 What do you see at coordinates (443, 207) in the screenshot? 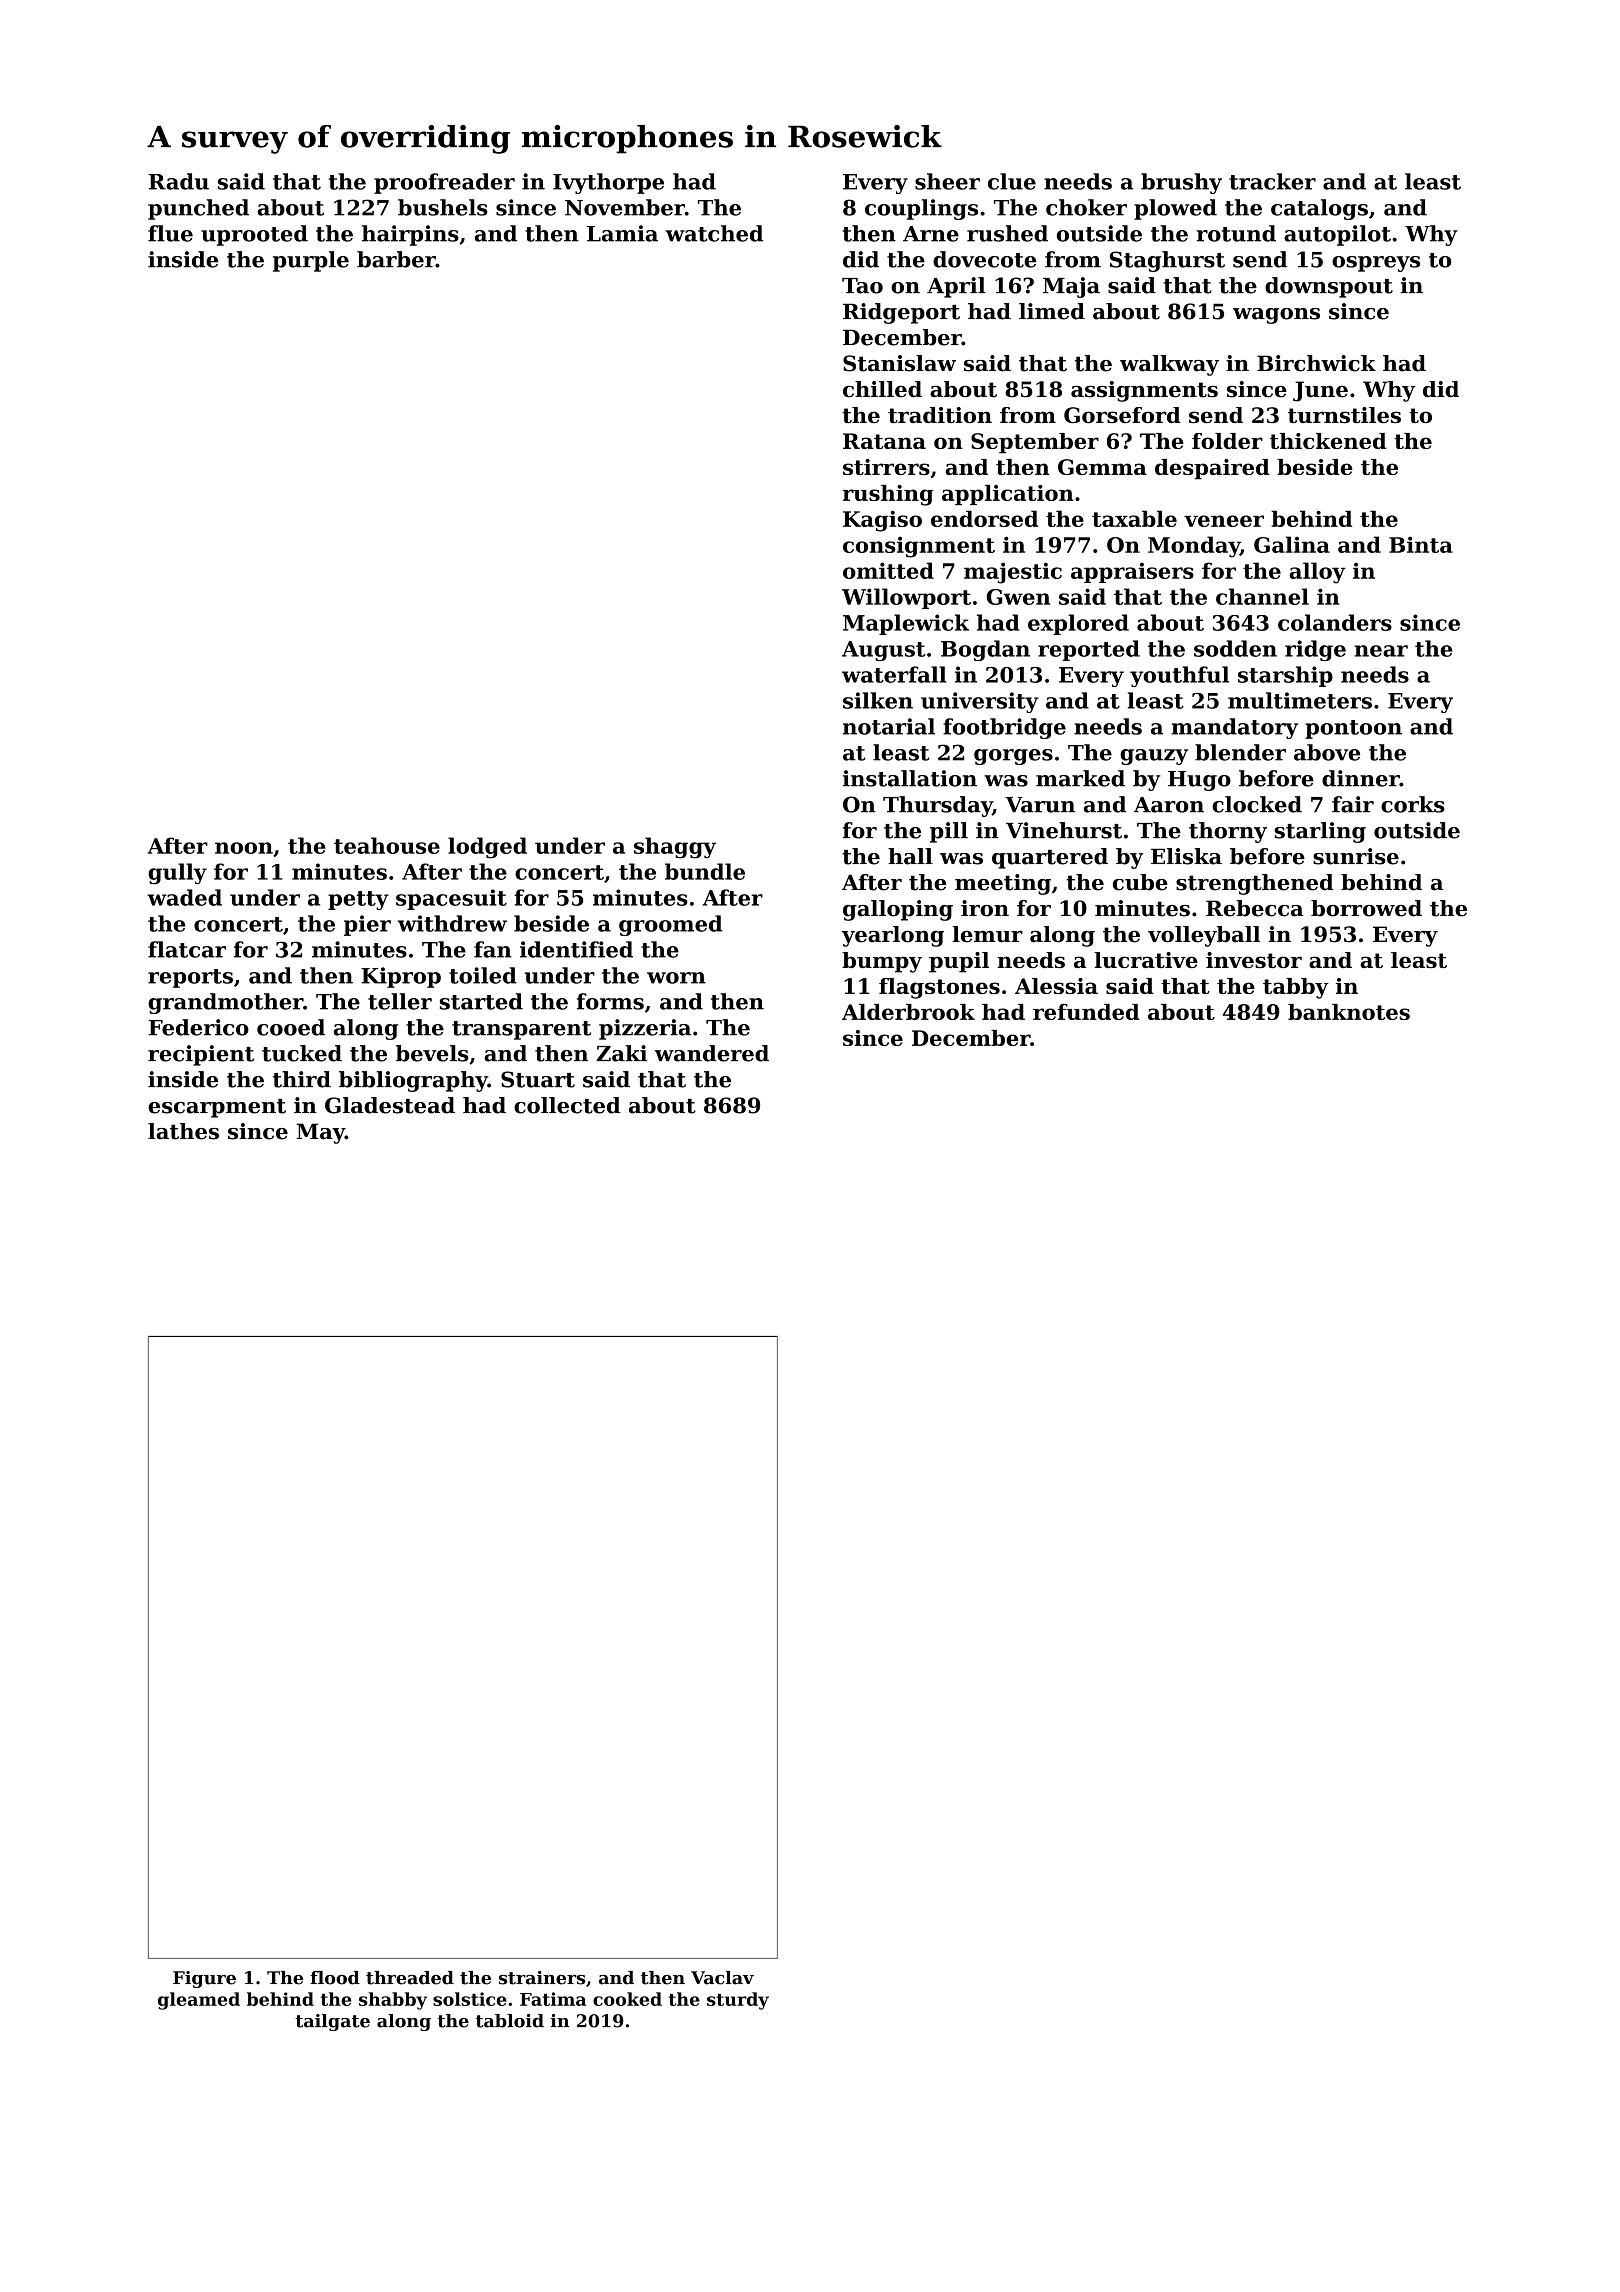
I see `bushels` at bounding box center [443, 207].
